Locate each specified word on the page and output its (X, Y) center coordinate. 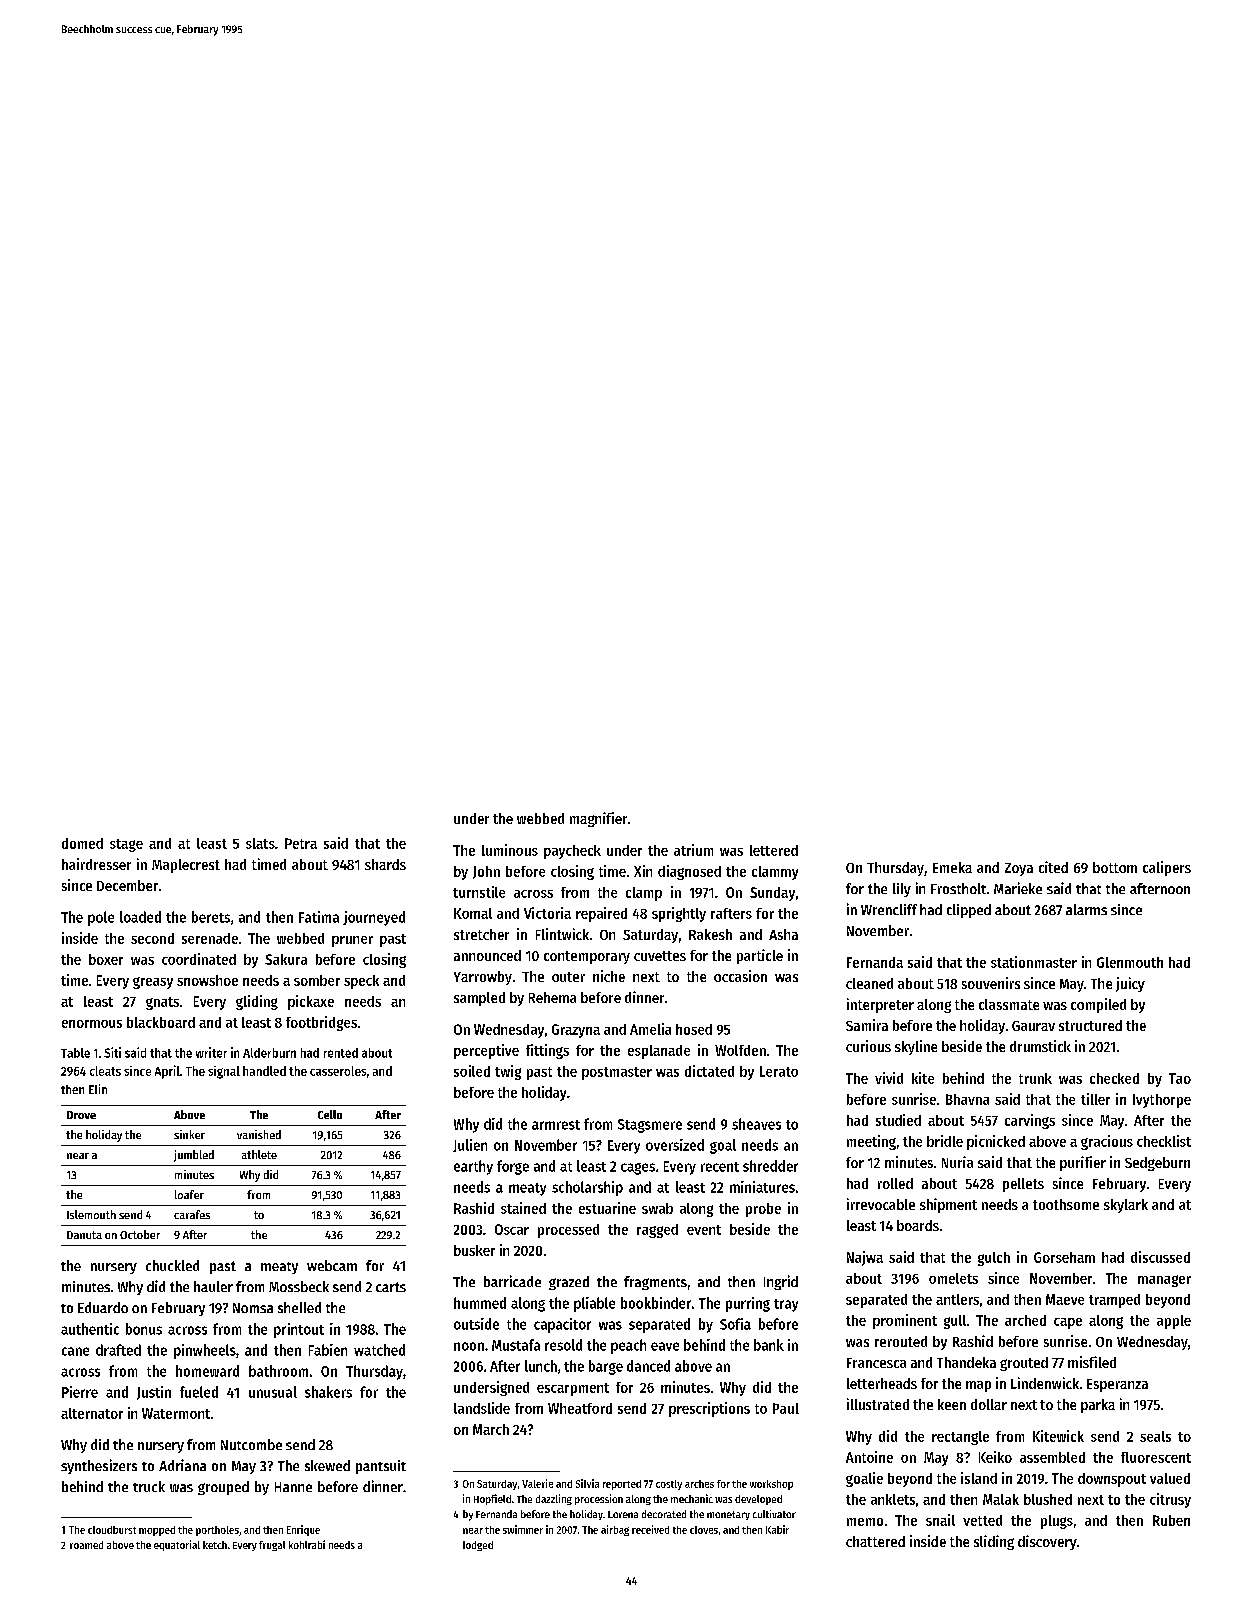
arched (1025, 1320)
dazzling (554, 1499)
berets (211, 917)
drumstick (1040, 1046)
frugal (272, 1546)
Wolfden (740, 1050)
